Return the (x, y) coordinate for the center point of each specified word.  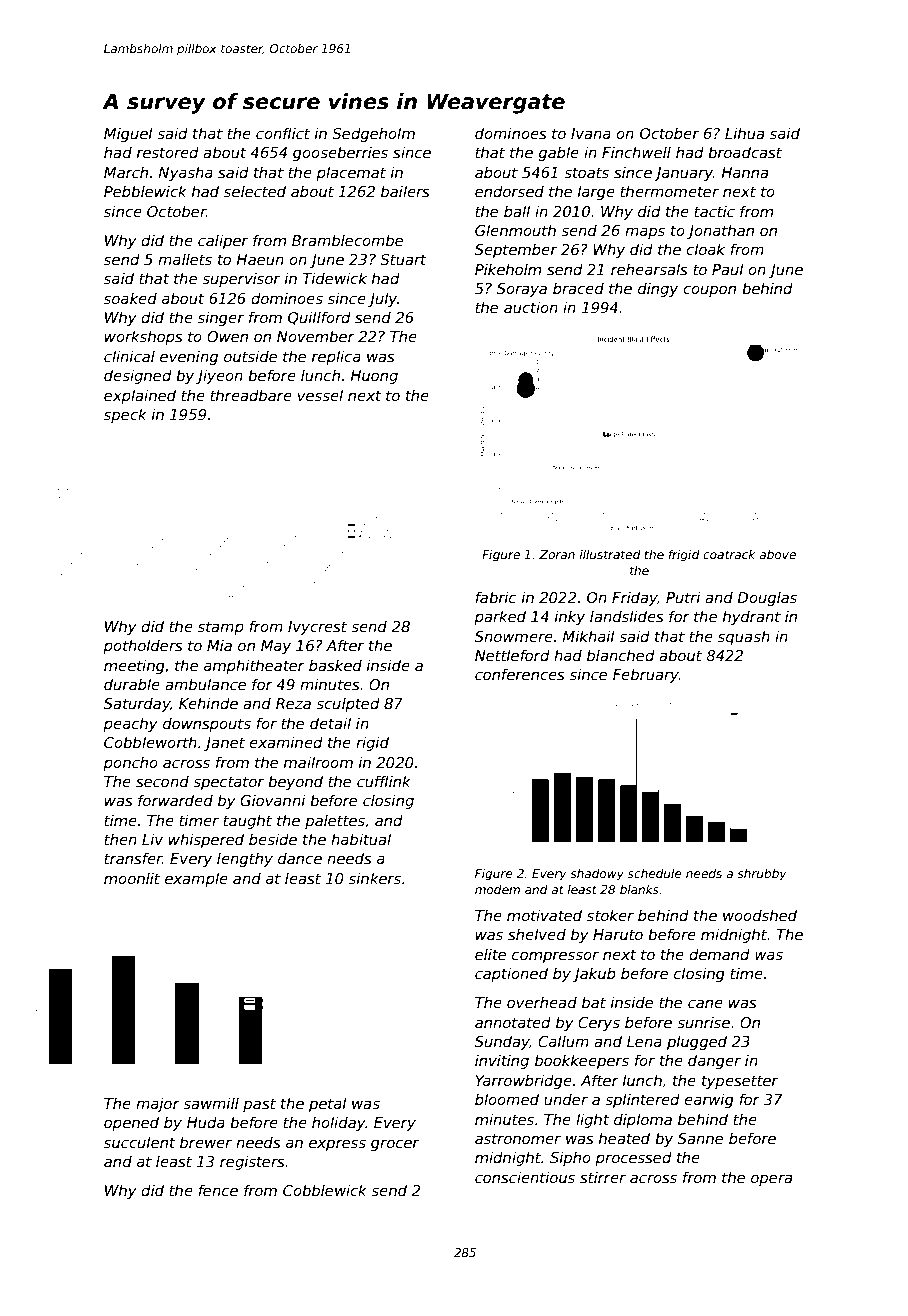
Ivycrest (317, 628)
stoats (586, 172)
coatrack (729, 554)
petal (328, 1104)
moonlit (132, 878)
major (158, 1104)
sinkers (375, 878)
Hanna (744, 172)
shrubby (762, 874)
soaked (130, 298)
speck (125, 415)
